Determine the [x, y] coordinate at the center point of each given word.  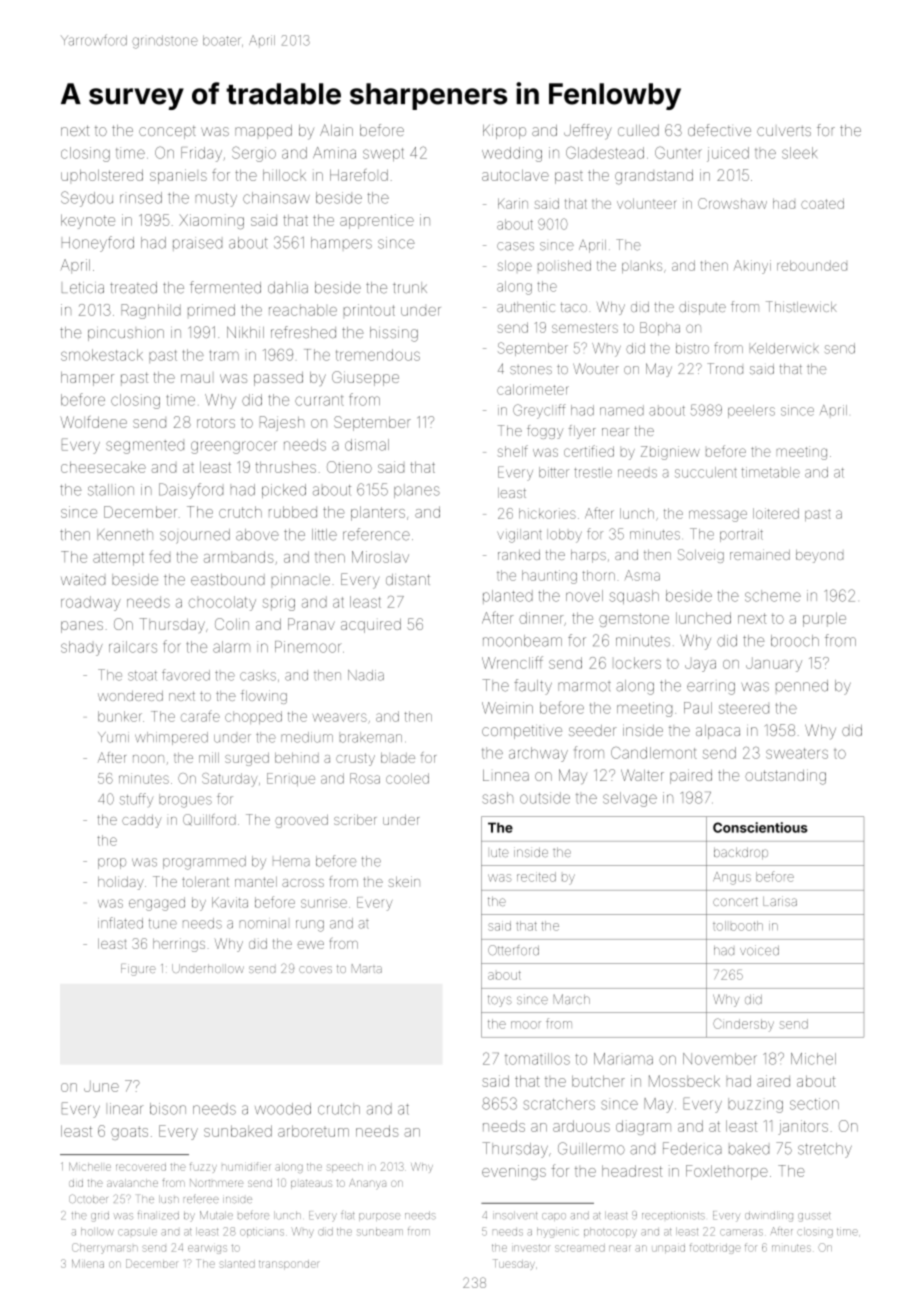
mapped [263, 132]
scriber [355, 819]
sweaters [797, 753]
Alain [336, 130]
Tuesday [514, 1264]
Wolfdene [93, 422]
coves [315, 969]
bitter [554, 472]
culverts [784, 131]
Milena [88, 1263]
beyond [819, 556]
